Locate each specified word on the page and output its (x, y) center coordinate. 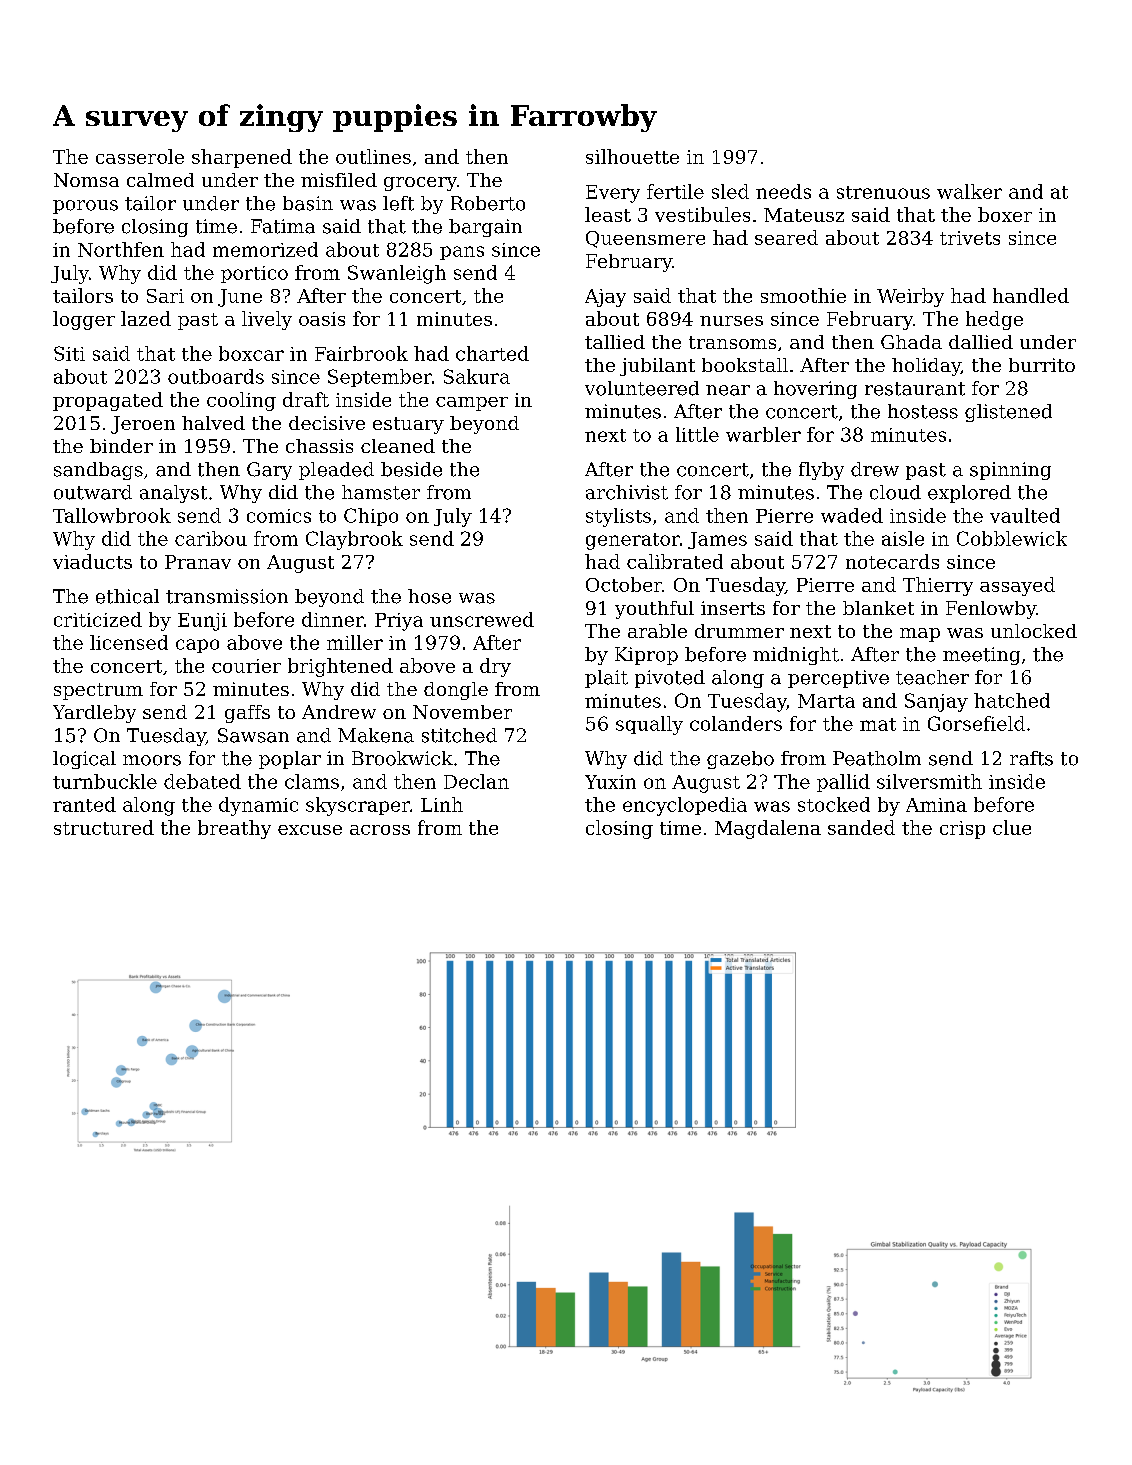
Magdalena (768, 829)
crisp (962, 830)
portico (254, 274)
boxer (1005, 214)
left (398, 203)
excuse (310, 830)
